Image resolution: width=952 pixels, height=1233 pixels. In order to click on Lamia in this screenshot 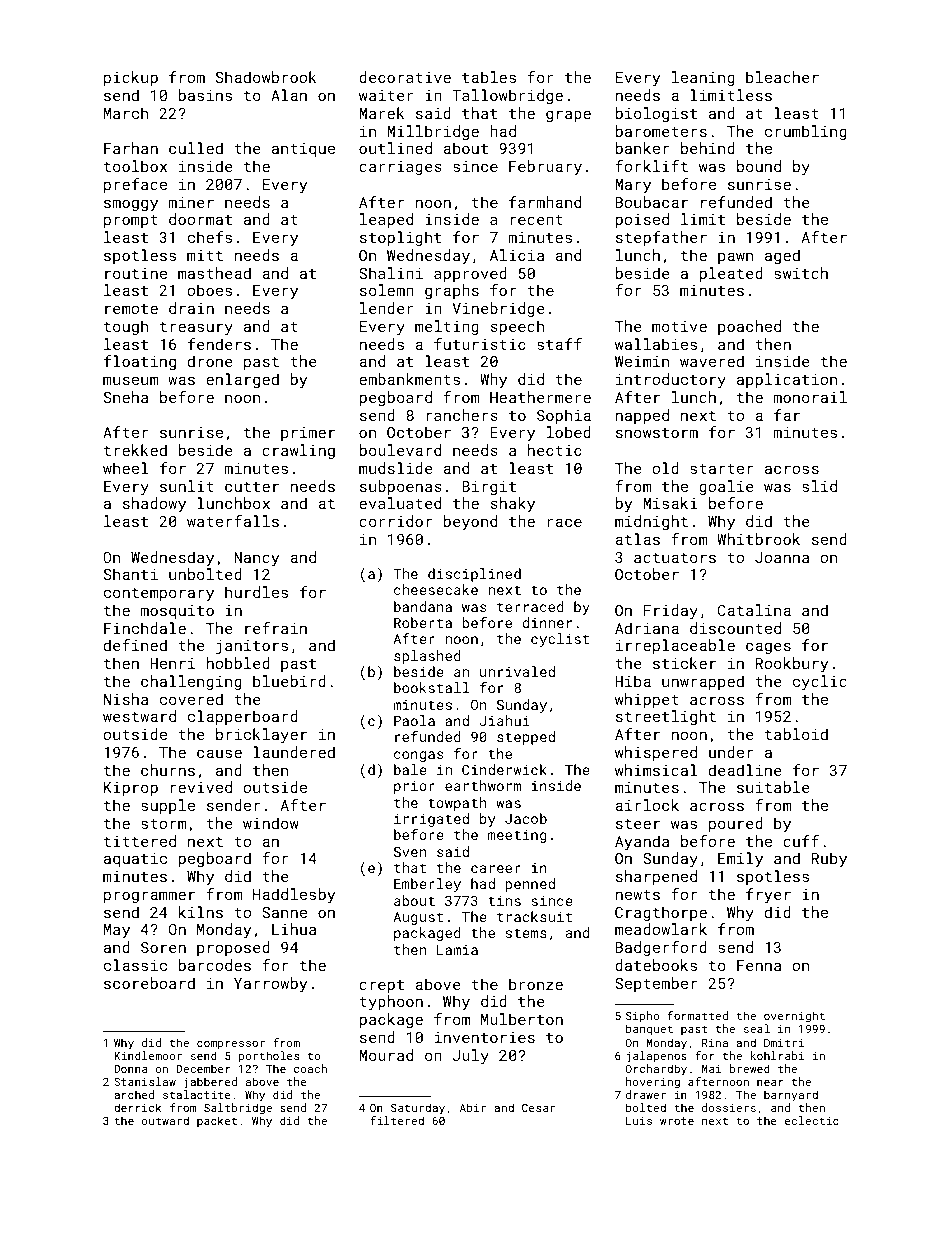, I will do `click(457, 950)`.
